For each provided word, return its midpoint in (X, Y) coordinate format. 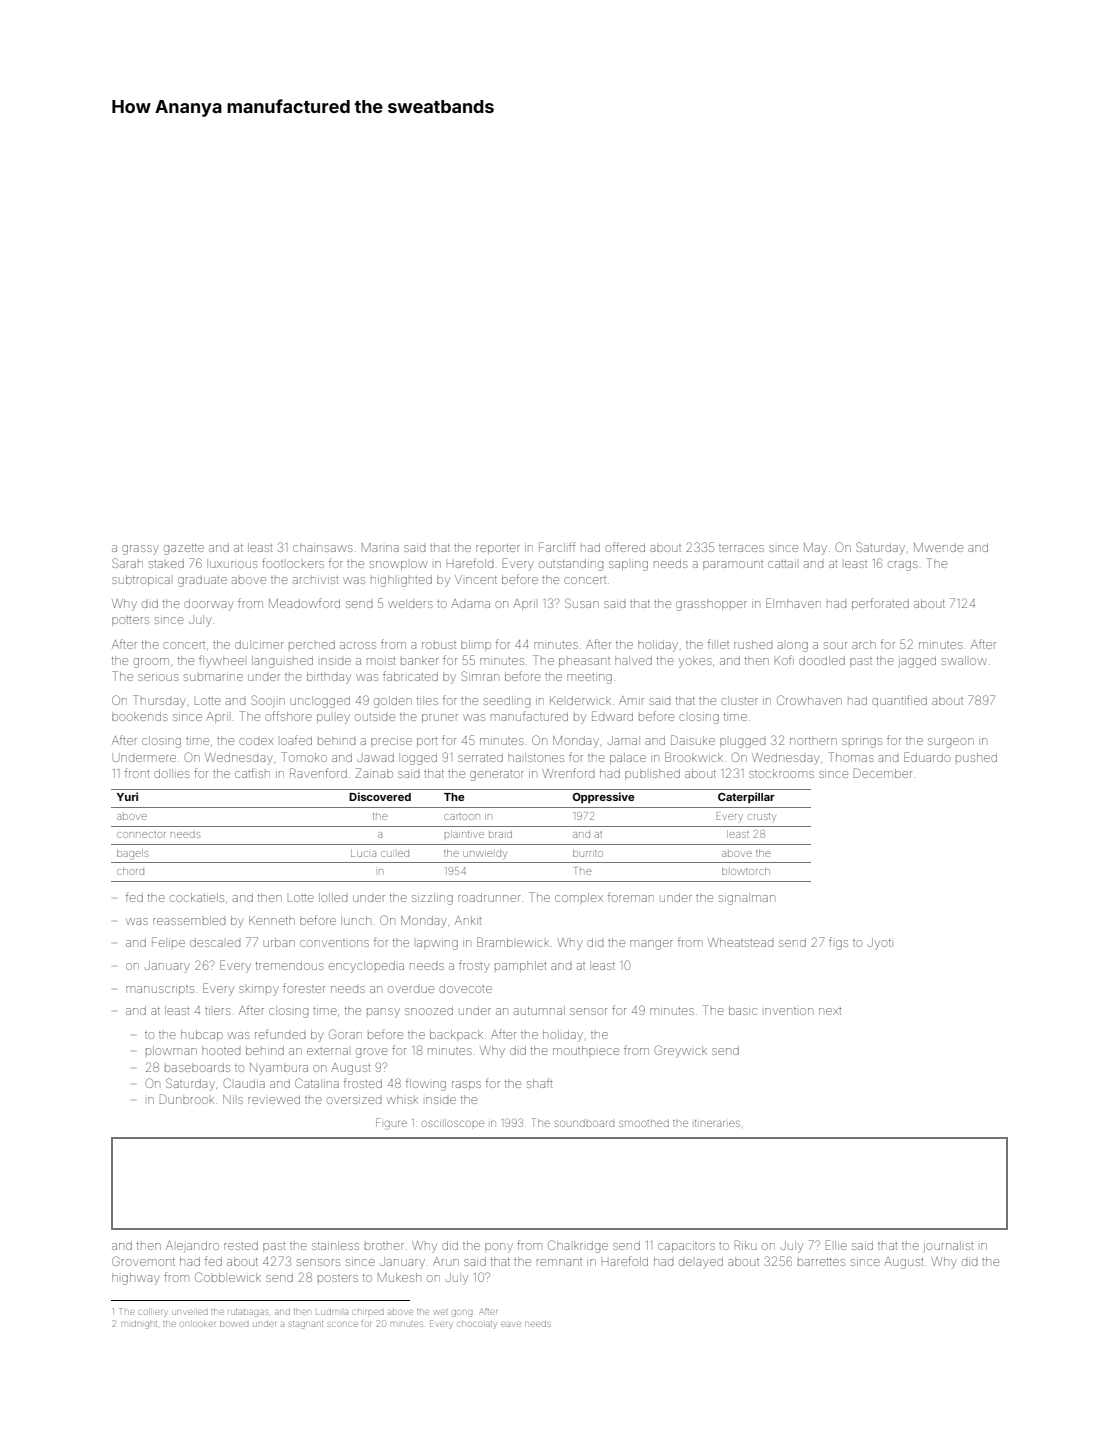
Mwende (938, 547)
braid (500, 835)
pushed (976, 757)
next (830, 1011)
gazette (184, 549)
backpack (456, 1035)
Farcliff (557, 547)
